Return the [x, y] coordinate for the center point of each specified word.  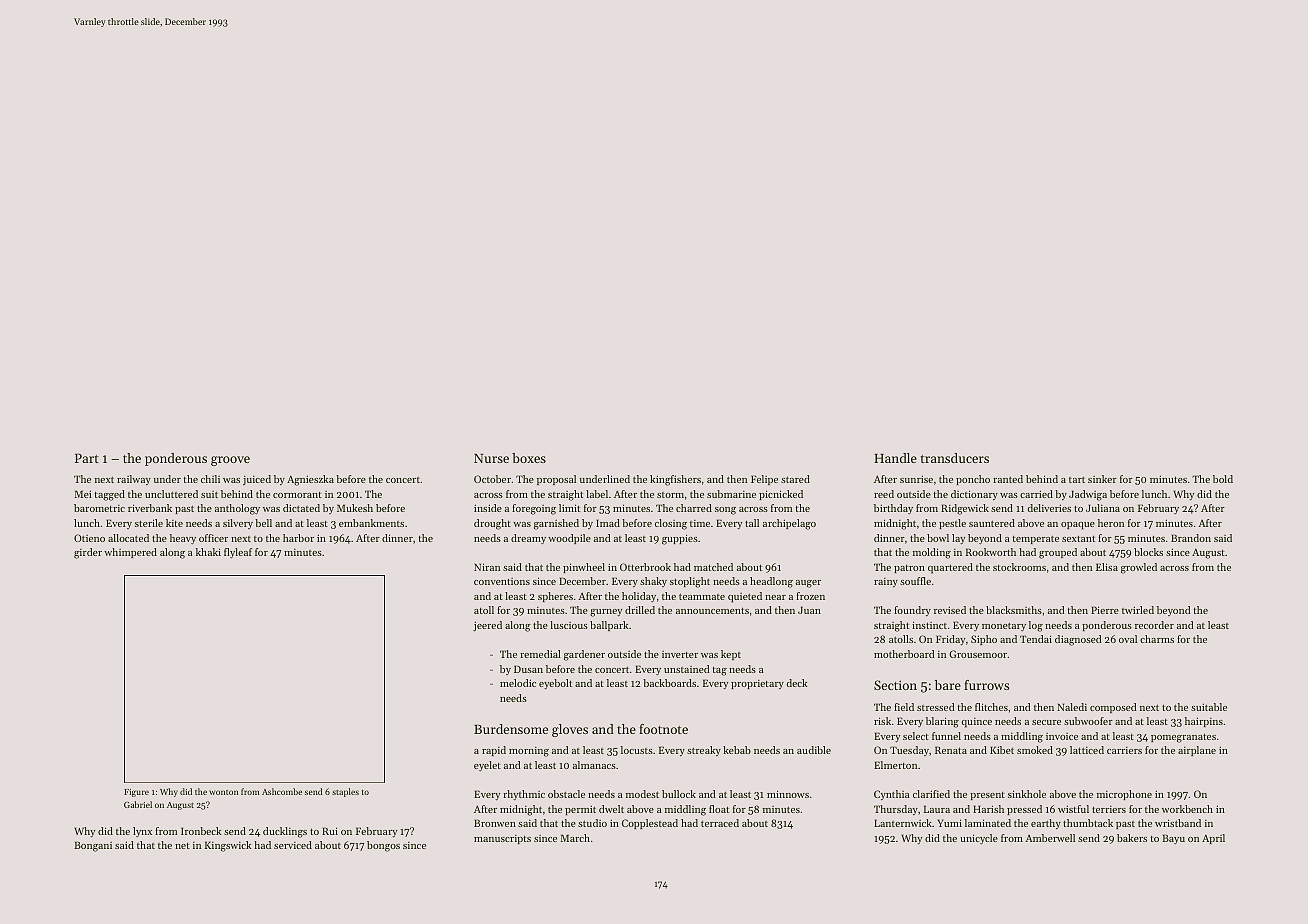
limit [569, 508]
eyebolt [555, 684]
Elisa [1107, 567]
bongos [383, 846]
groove [230, 461]
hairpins [1204, 722]
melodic [518, 683]
